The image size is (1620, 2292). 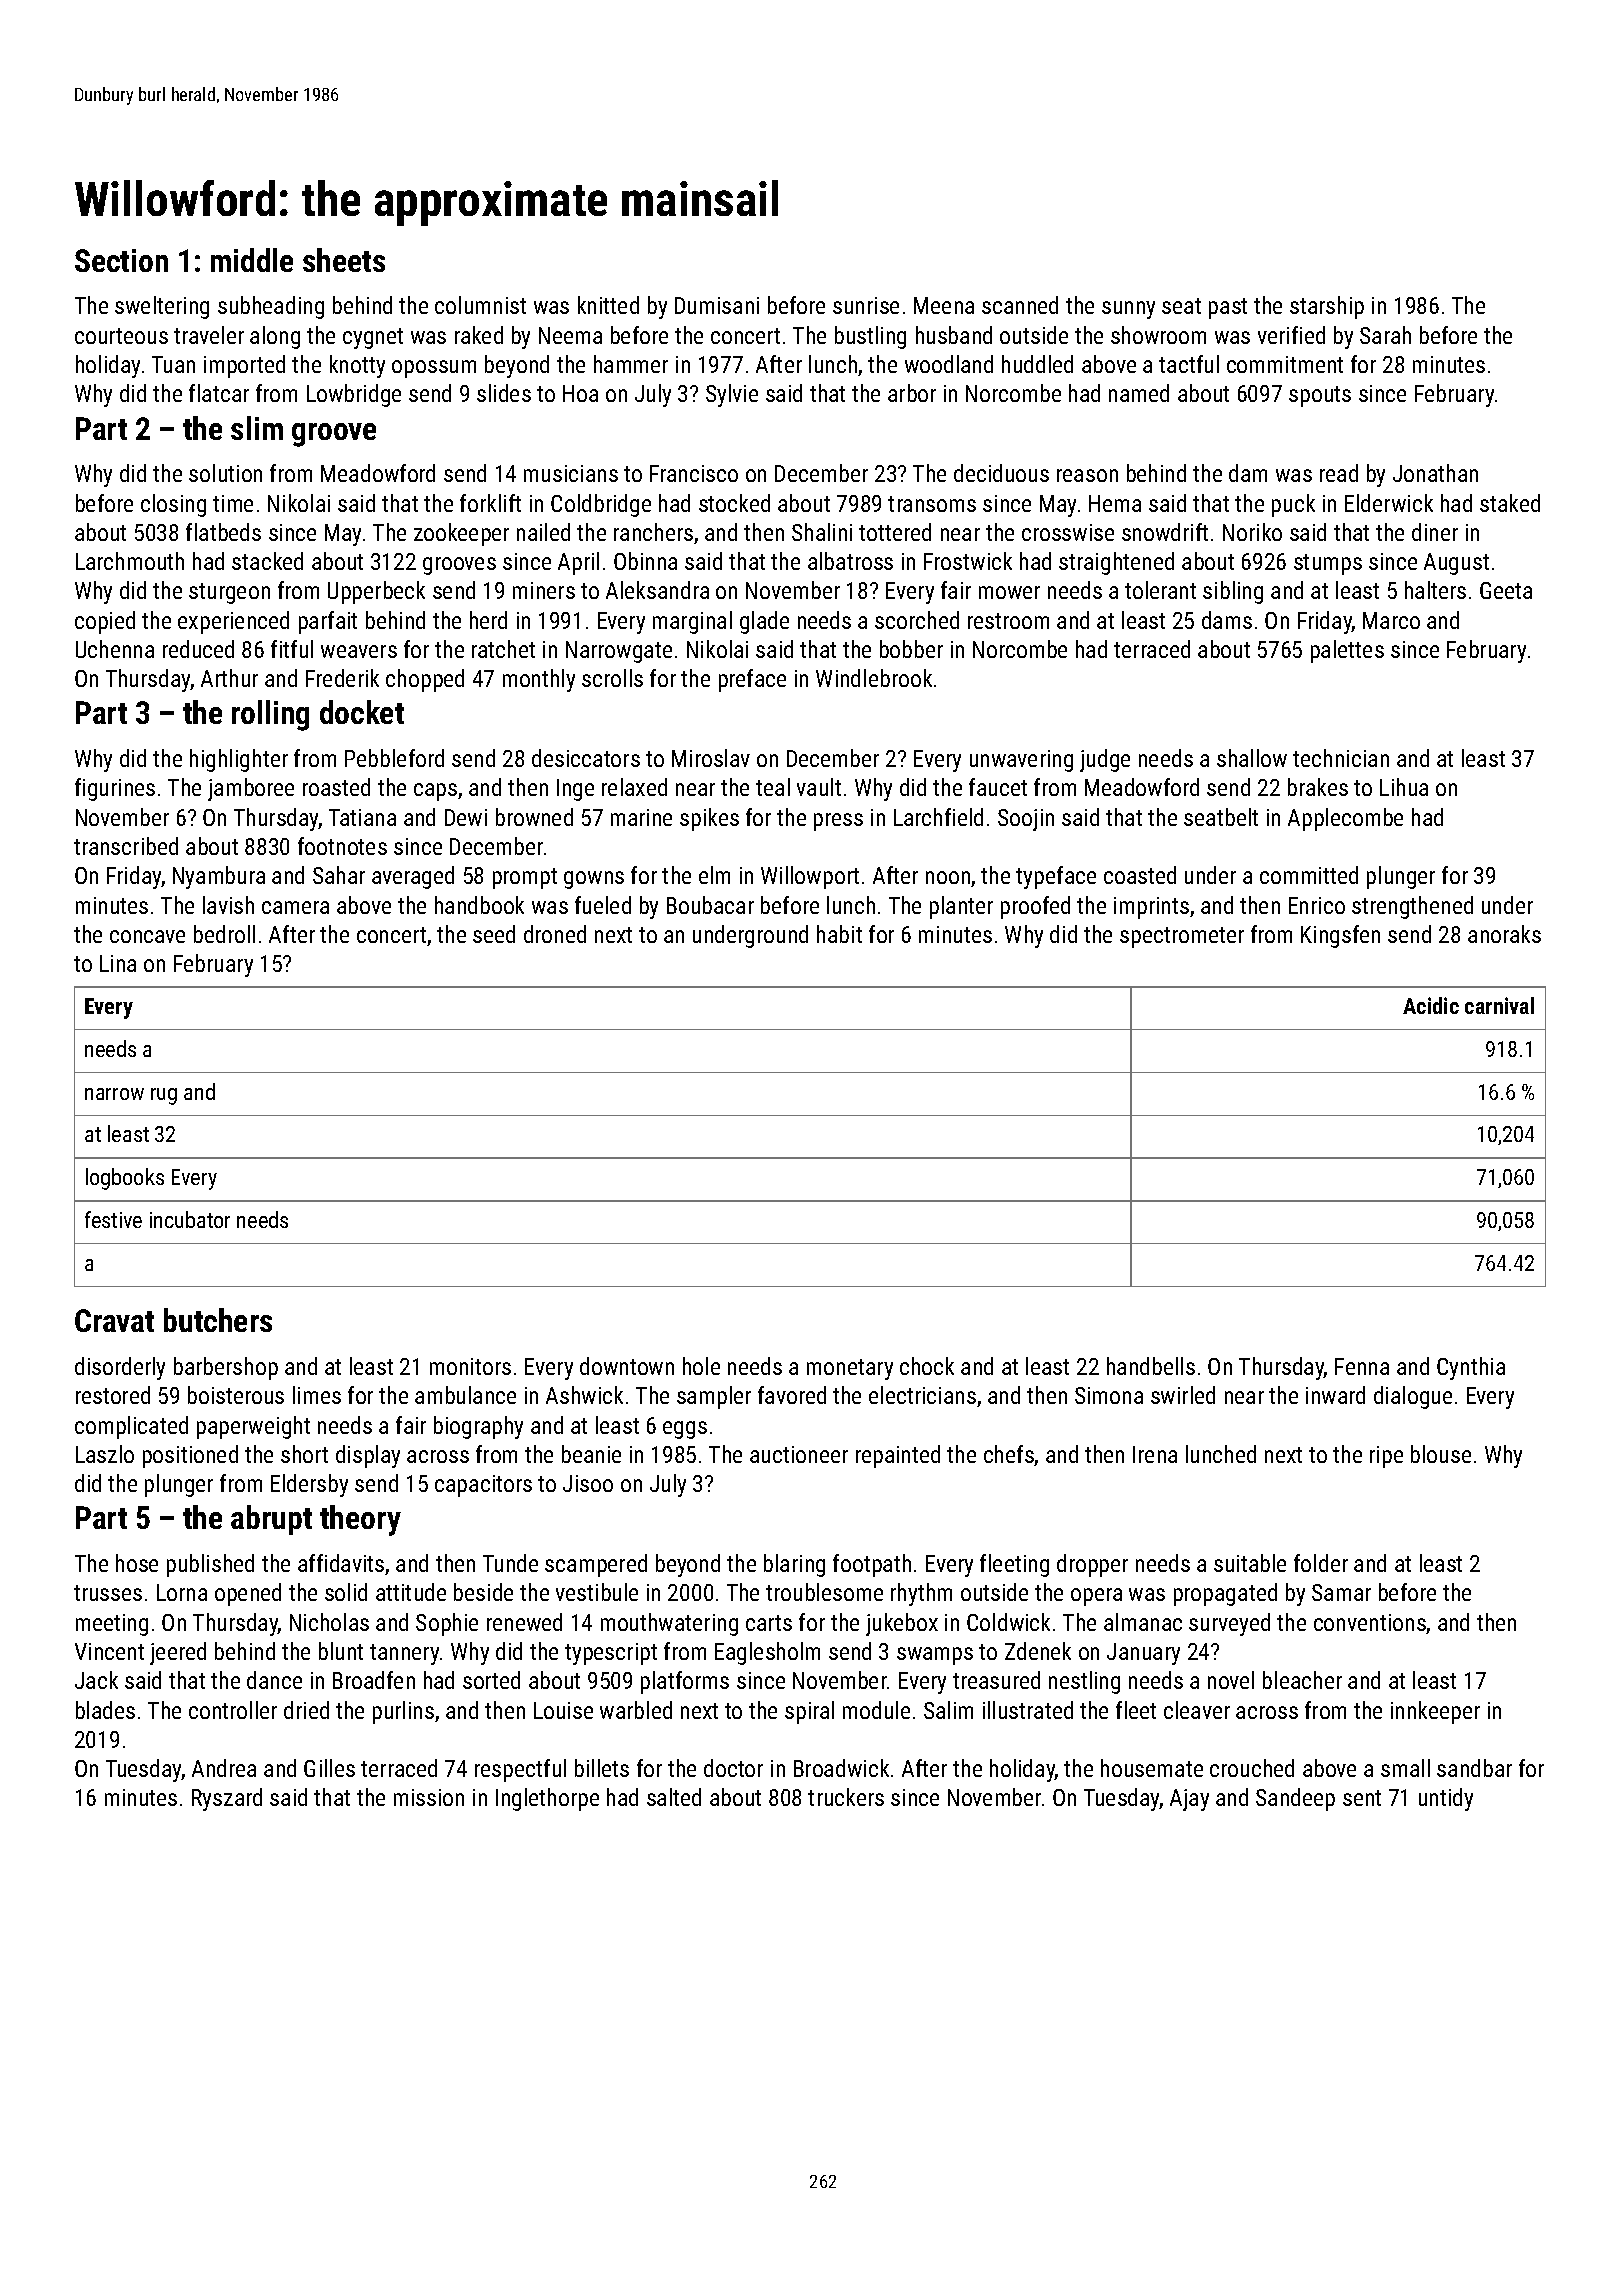 What do you see at coordinates (121, 260) in the screenshot?
I see `Section` at bounding box center [121, 260].
